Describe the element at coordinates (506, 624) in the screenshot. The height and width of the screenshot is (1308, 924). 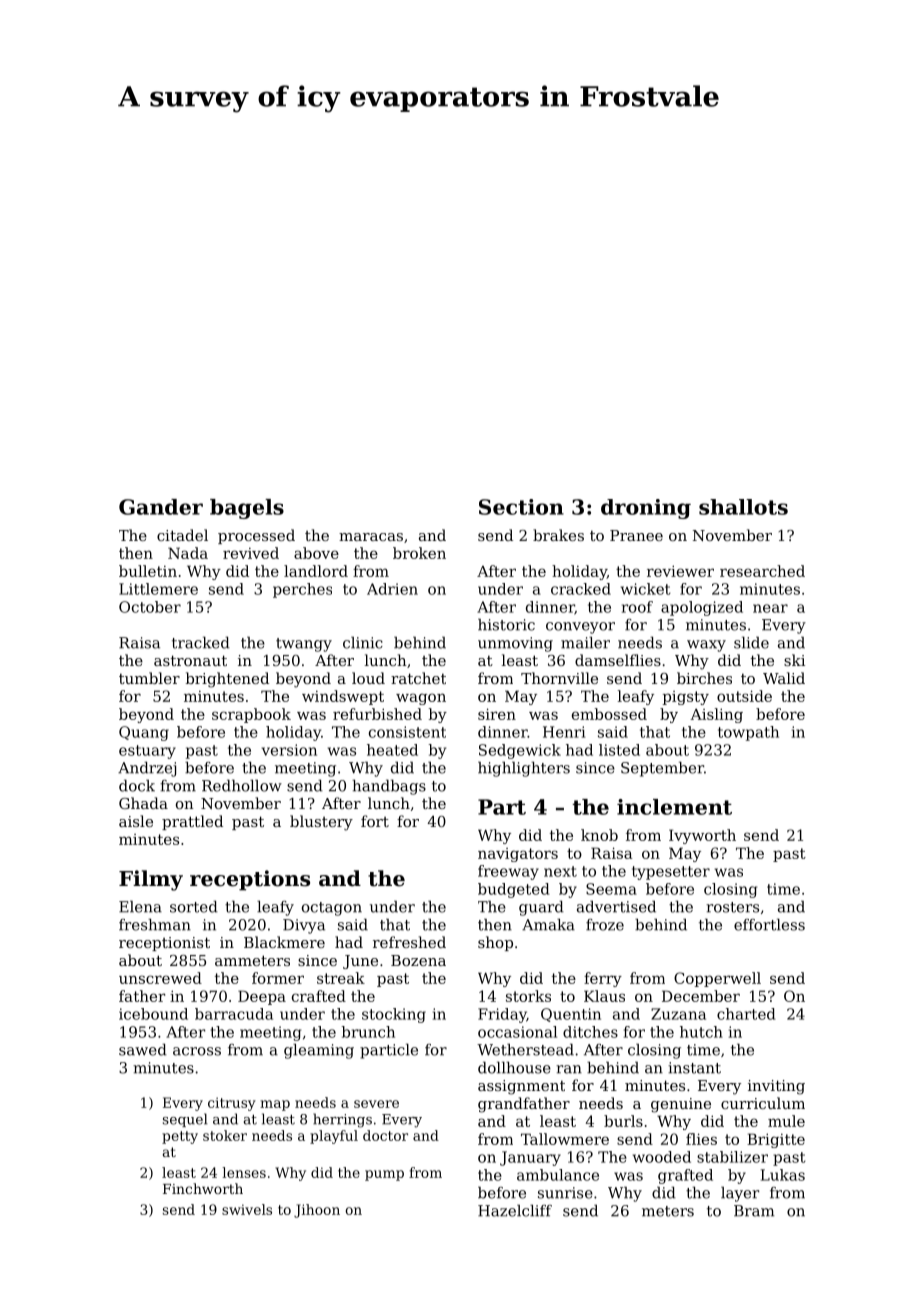
I see `historic` at that location.
